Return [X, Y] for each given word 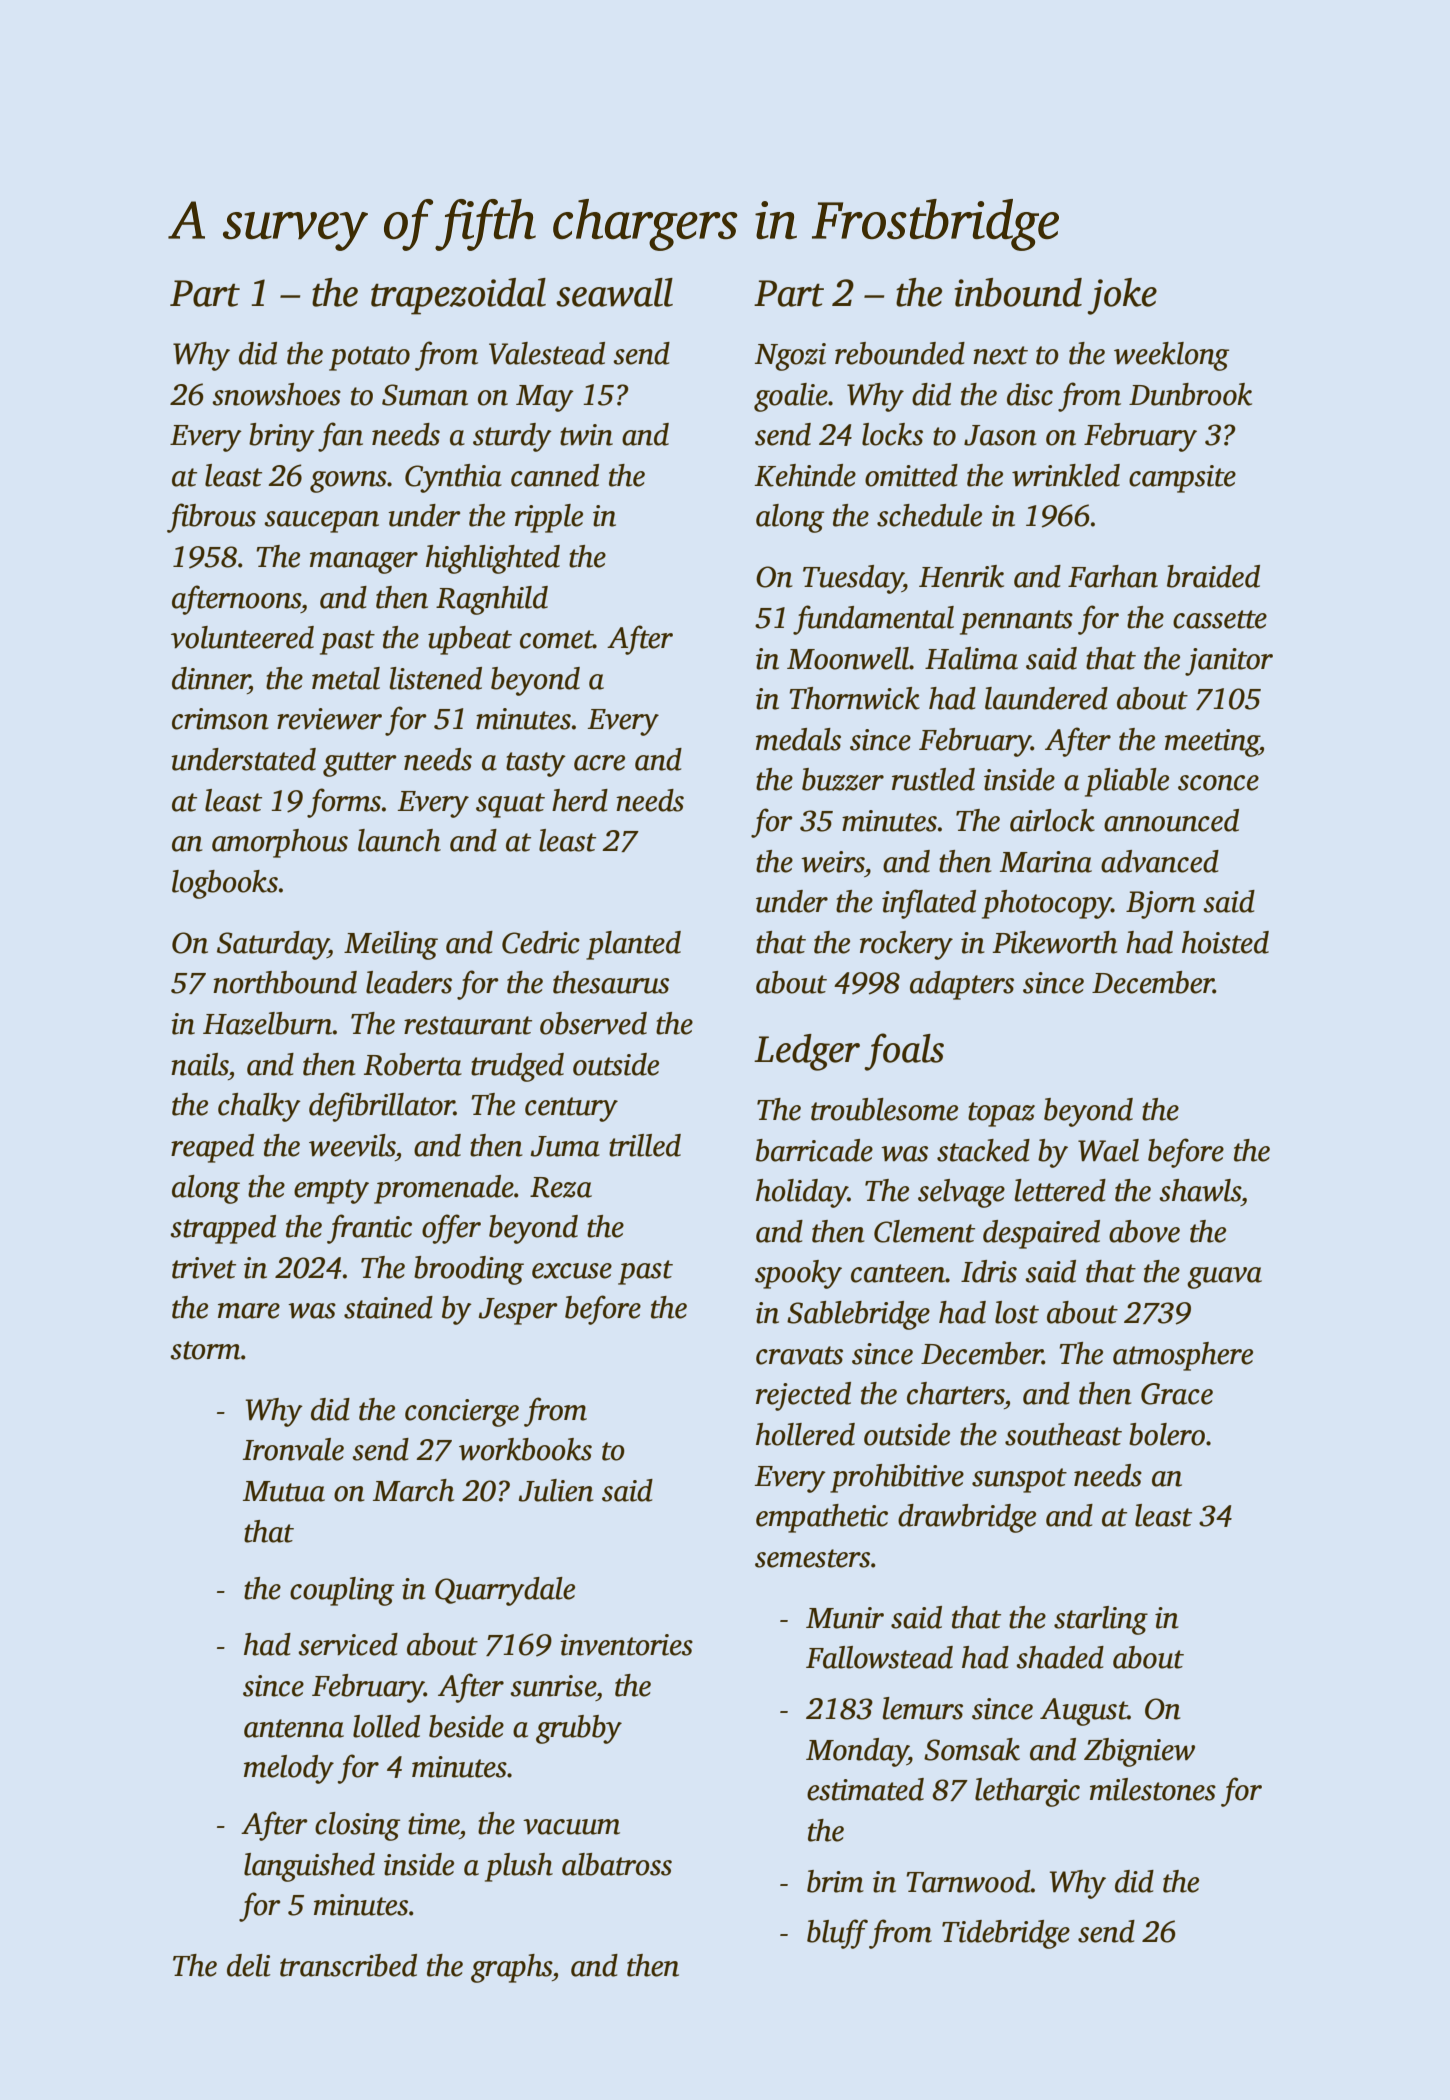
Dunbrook [1190, 394]
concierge [462, 1413]
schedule [929, 515]
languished [309, 1867]
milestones [1153, 1789]
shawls [1200, 1190]
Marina [1046, 862]
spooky [798, 1274]
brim [835, 1881]
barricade [814, 1150]
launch [399, 840]
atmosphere [1183, 1356]
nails [199, 1064]
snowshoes [276, 394]
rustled [933, 779]
